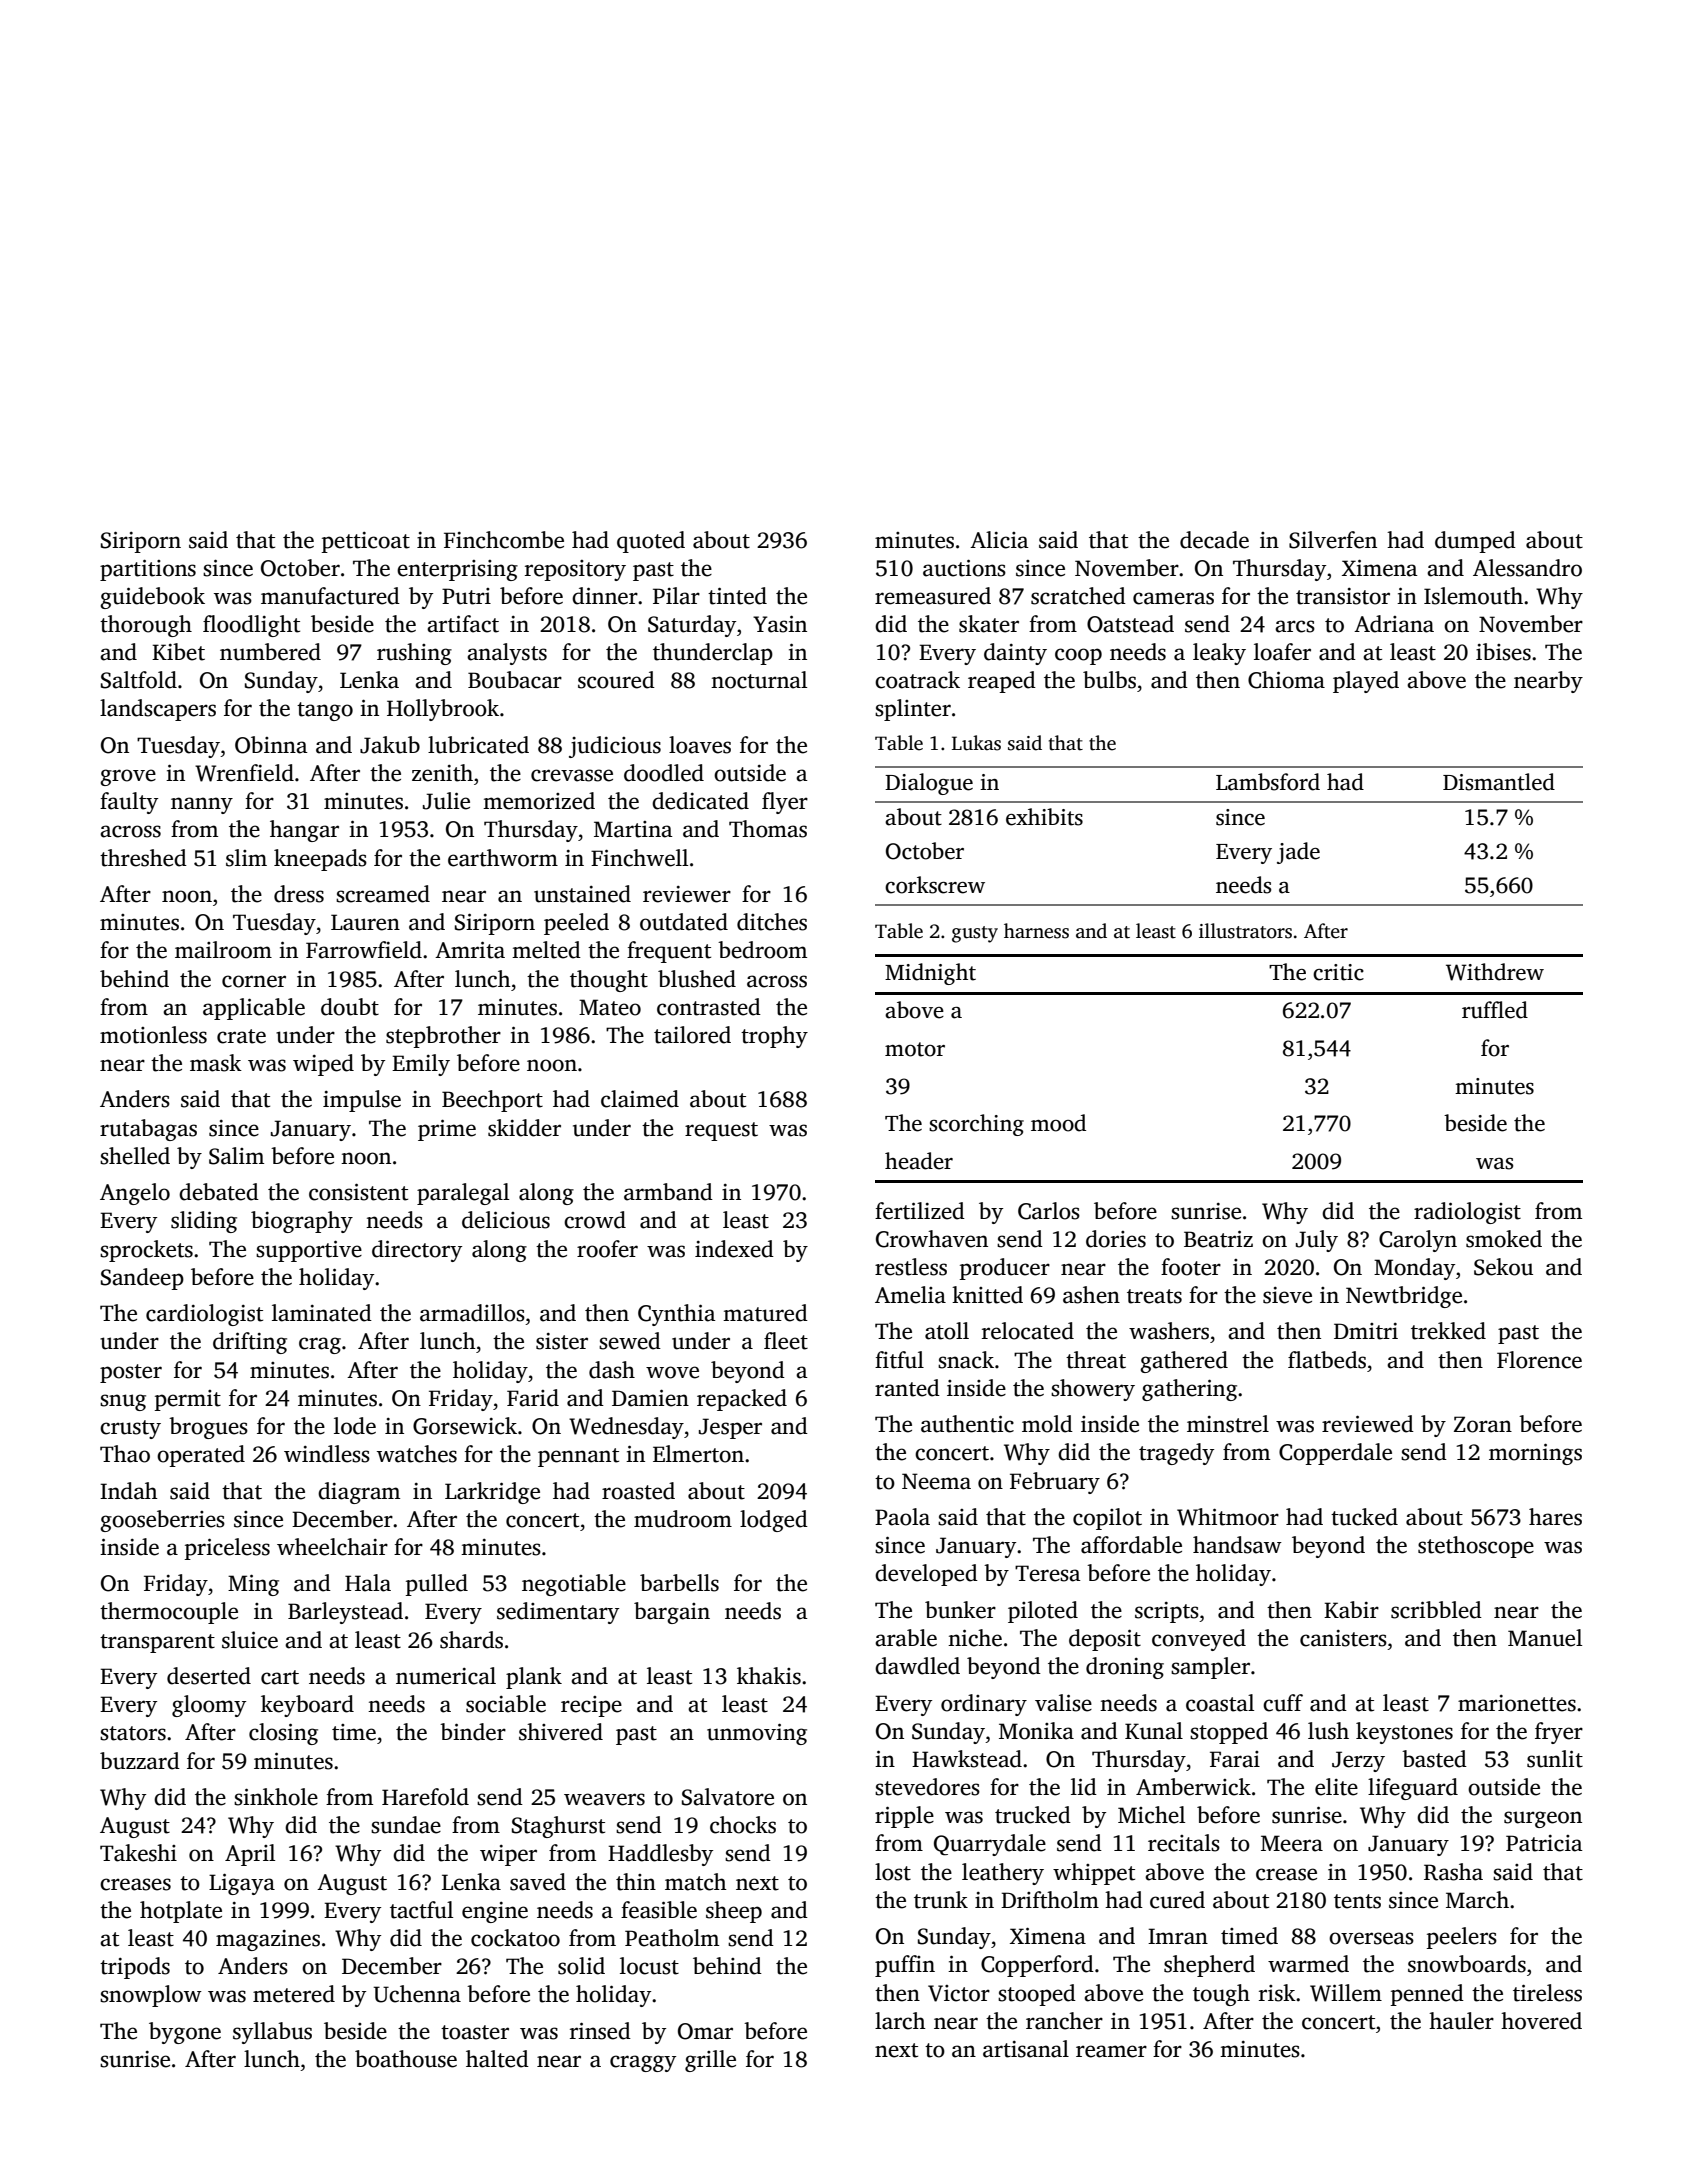 Image resolution: width=1683 pixels, height=2178 pixels. What do you see at coordinates (1414, 1269) in the screenshot?
I see `Monday` at bounding box center [1414, 1269].
